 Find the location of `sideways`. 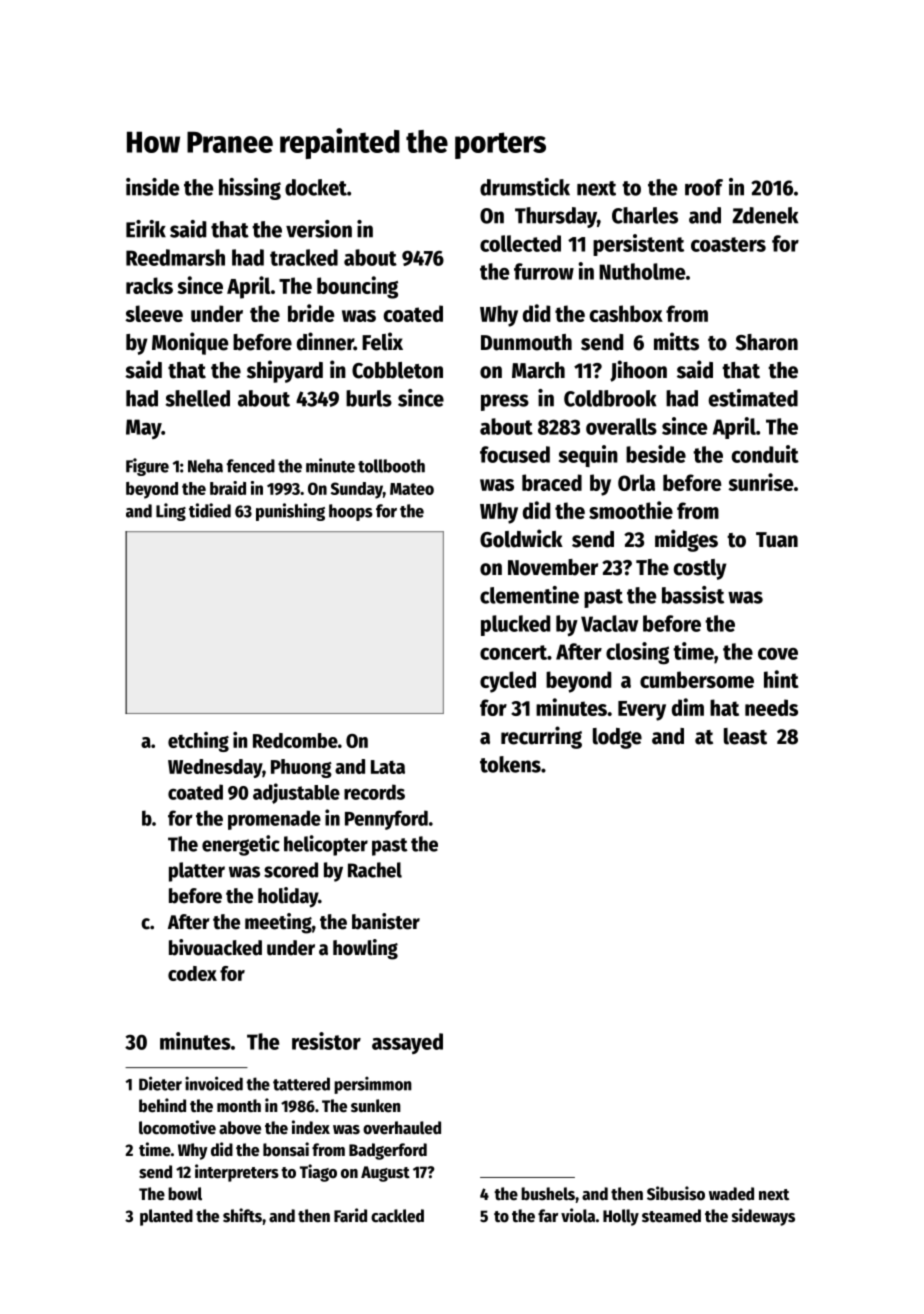

sideways is located at coordinates (763, 1217).
